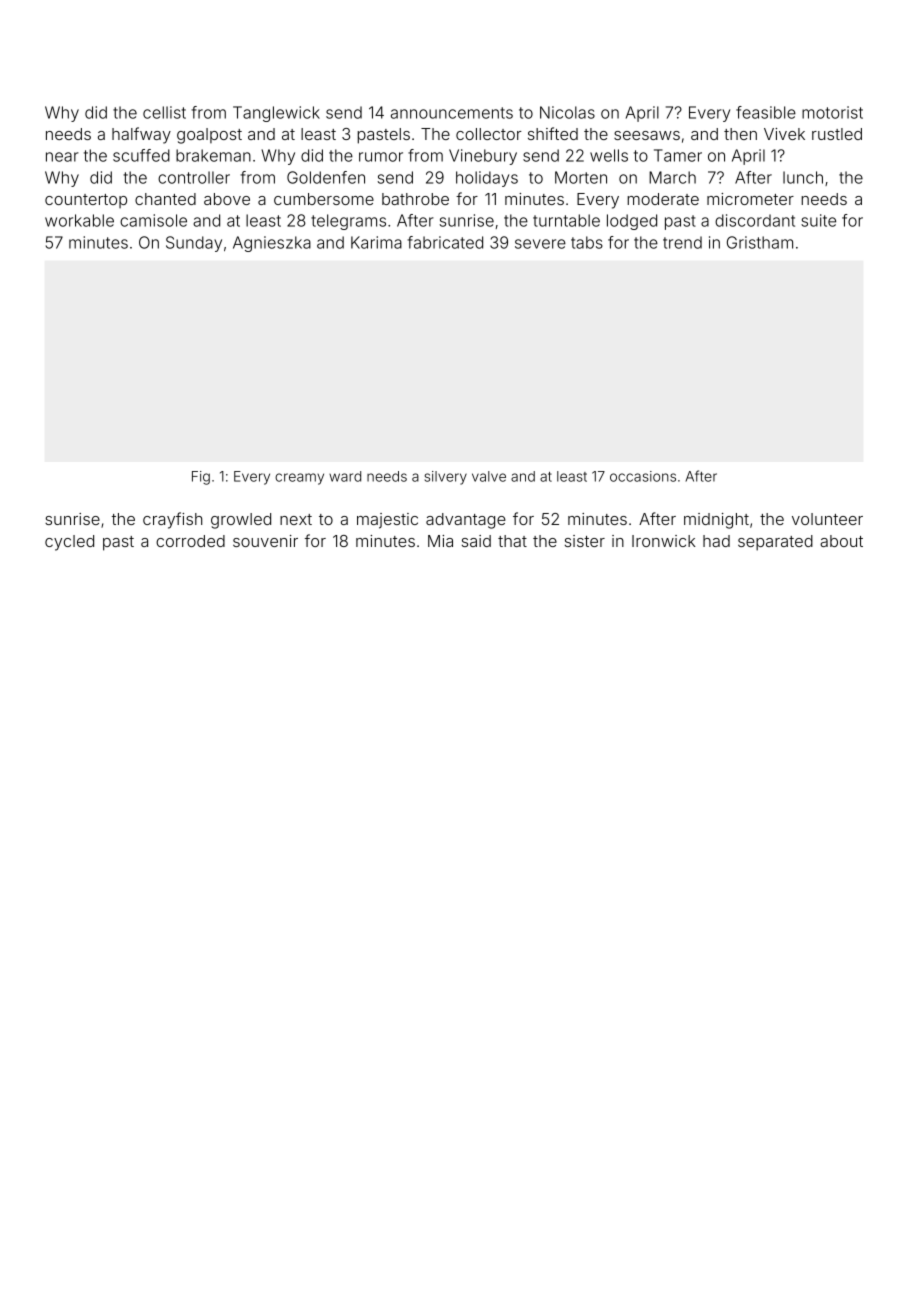 The width and height of the image is (908, 1316). Describe the element at coordinates (415, 199) in the image. I see `bathrobe` at that location.
